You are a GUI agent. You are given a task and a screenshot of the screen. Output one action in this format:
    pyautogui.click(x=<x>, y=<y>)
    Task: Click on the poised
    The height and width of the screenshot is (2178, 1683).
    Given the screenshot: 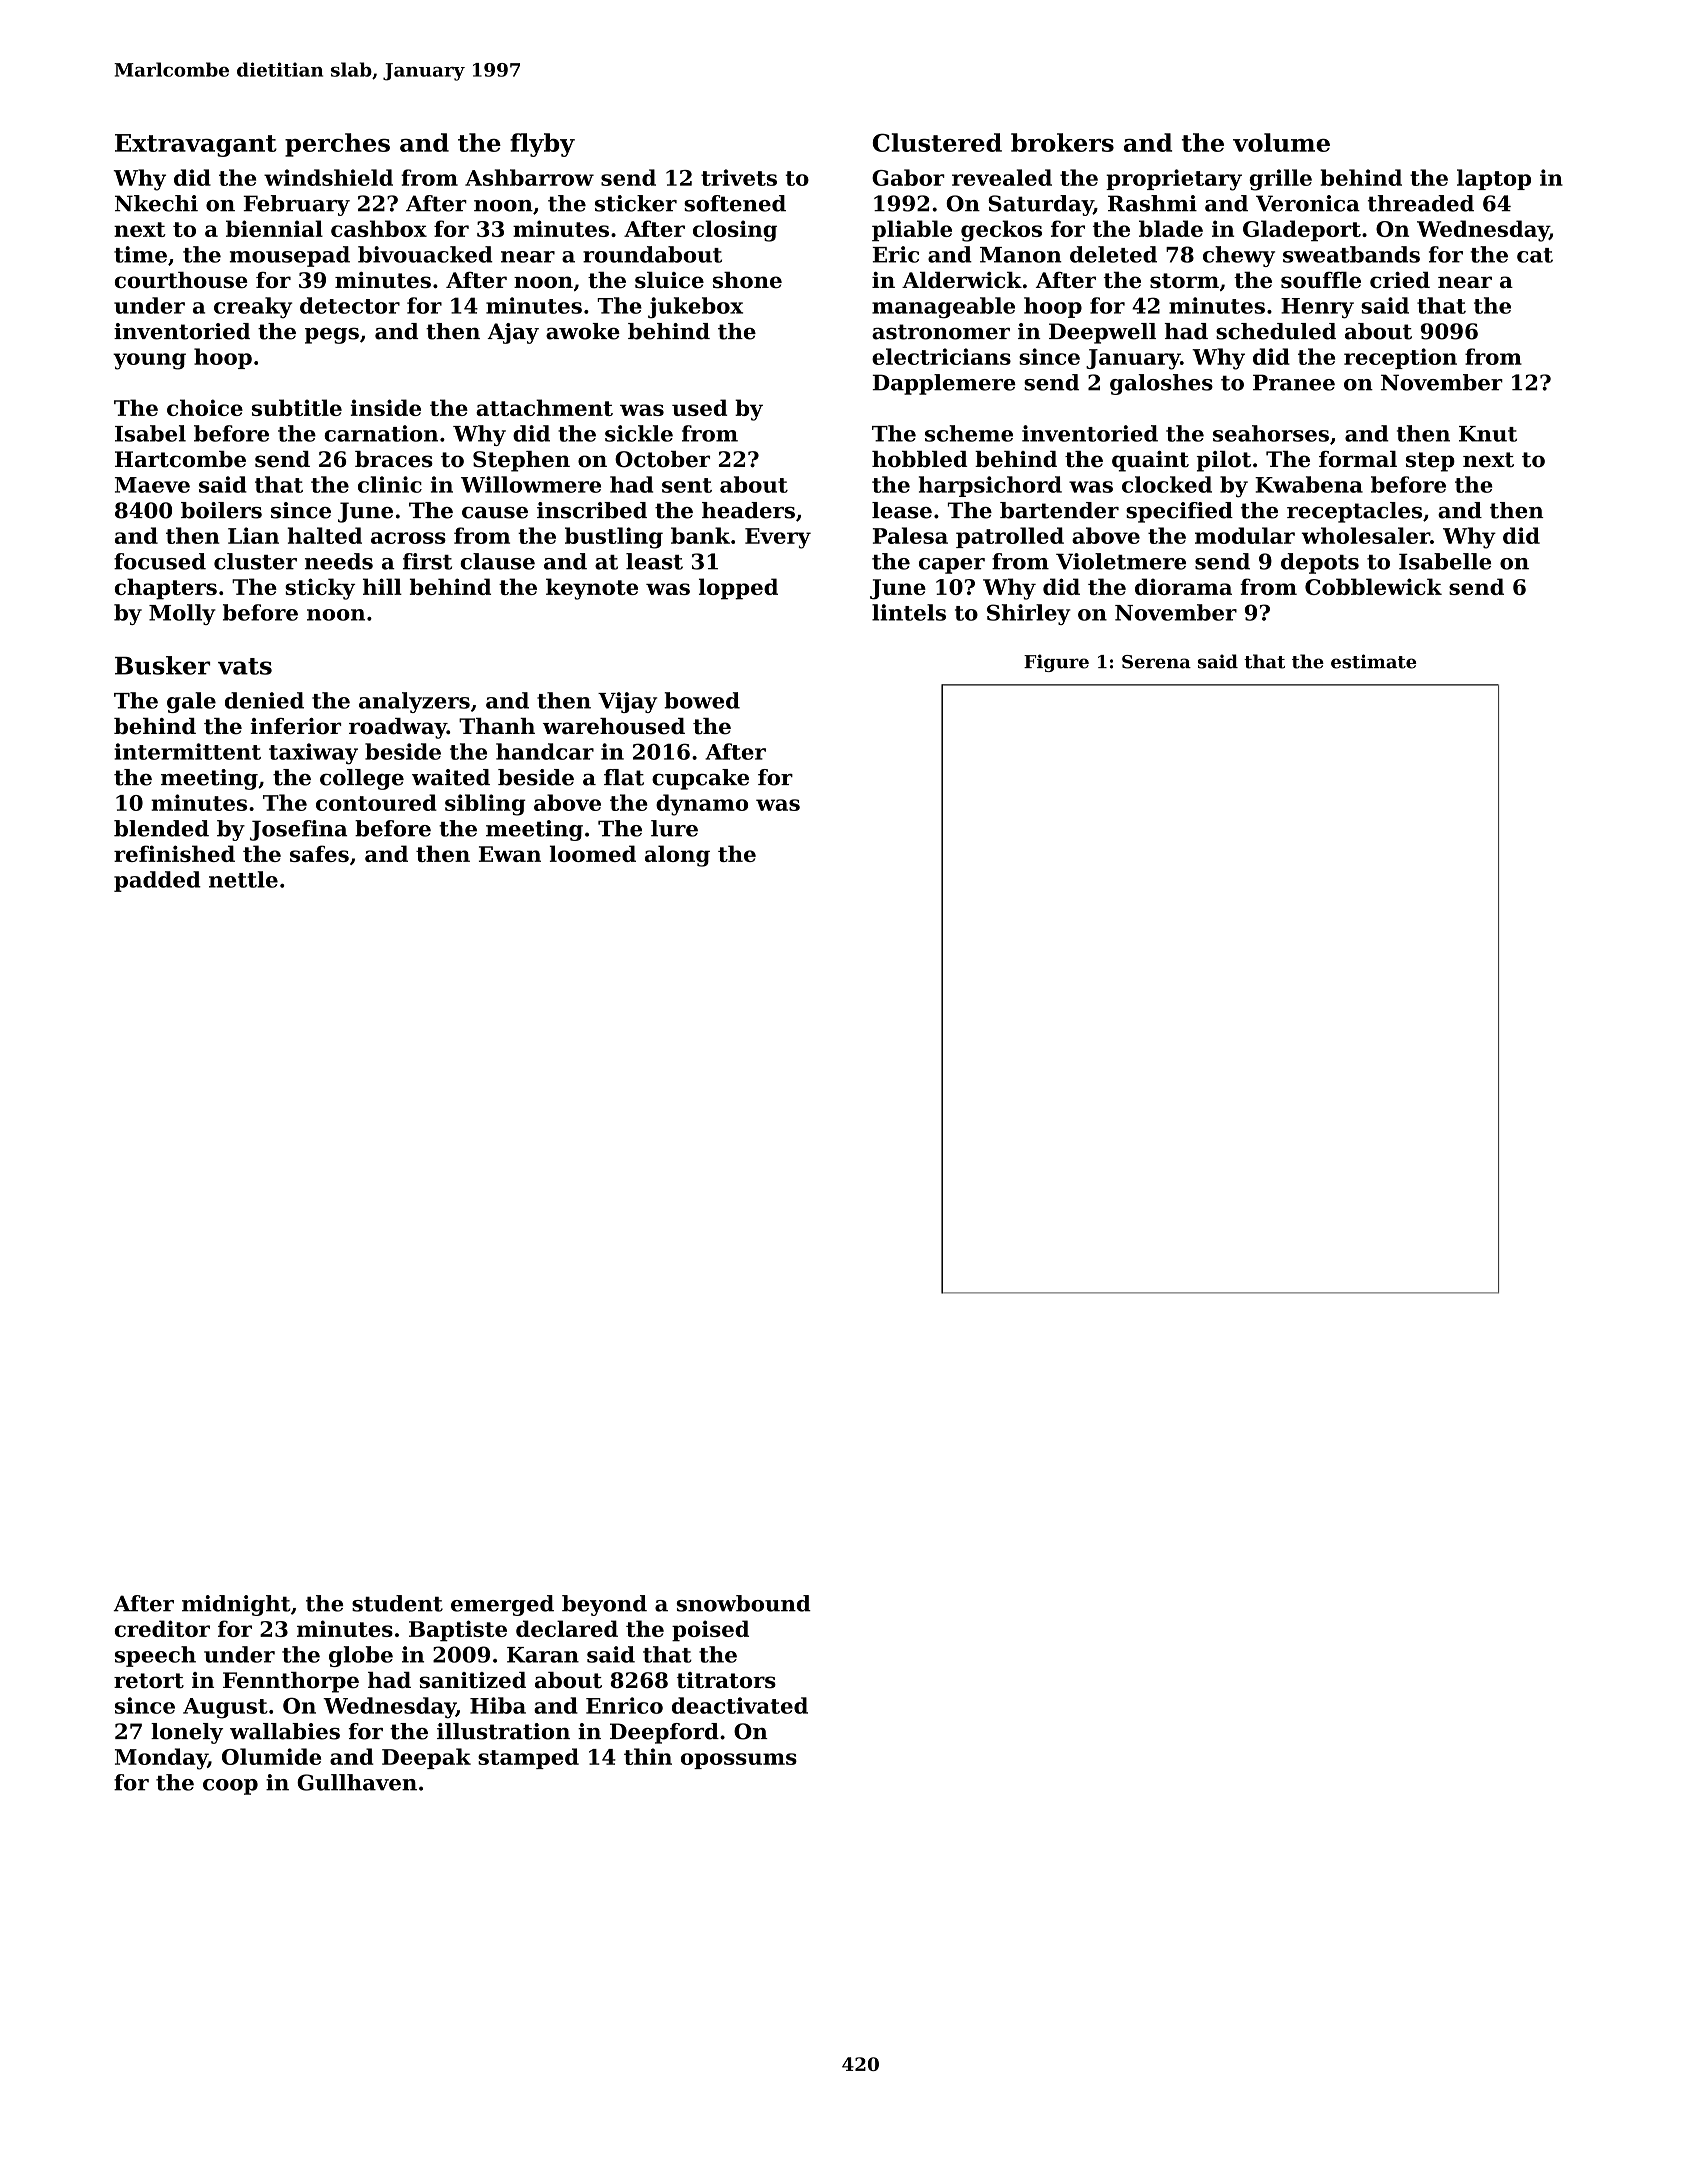 What is the action you would take?
    pyautogui.click(x=710, y=1631)
